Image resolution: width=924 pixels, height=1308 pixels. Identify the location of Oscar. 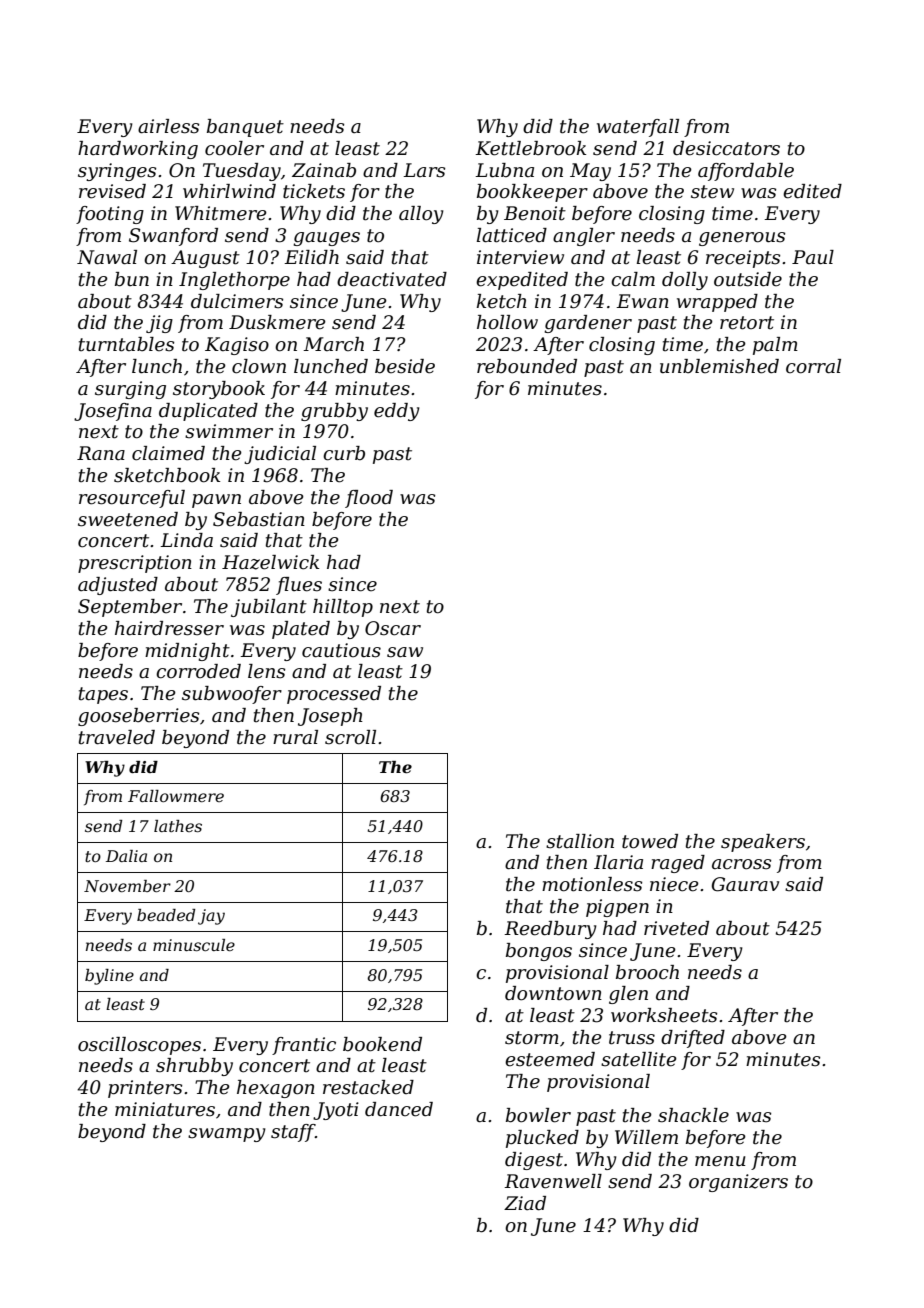
(393, 628).
